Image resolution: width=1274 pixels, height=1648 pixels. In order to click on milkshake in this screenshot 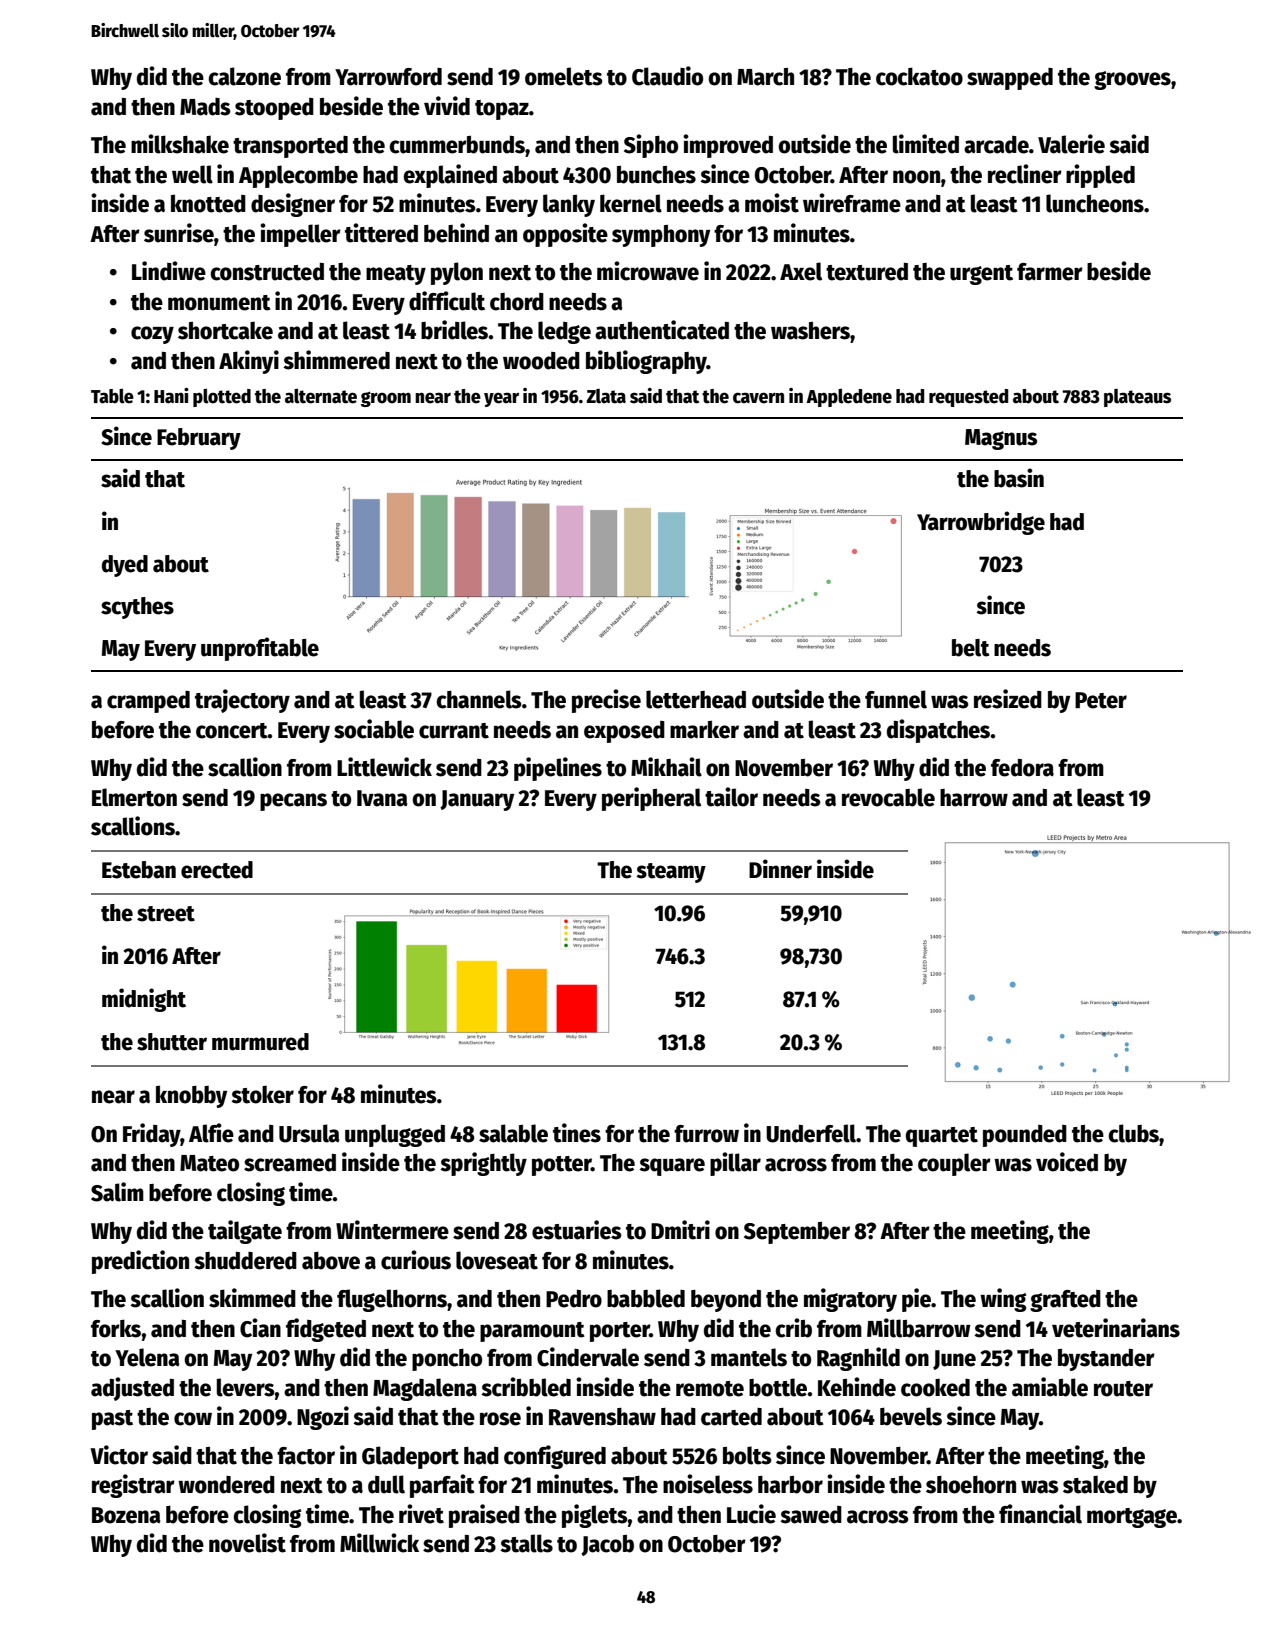, I will do `click(180, 144)`.
